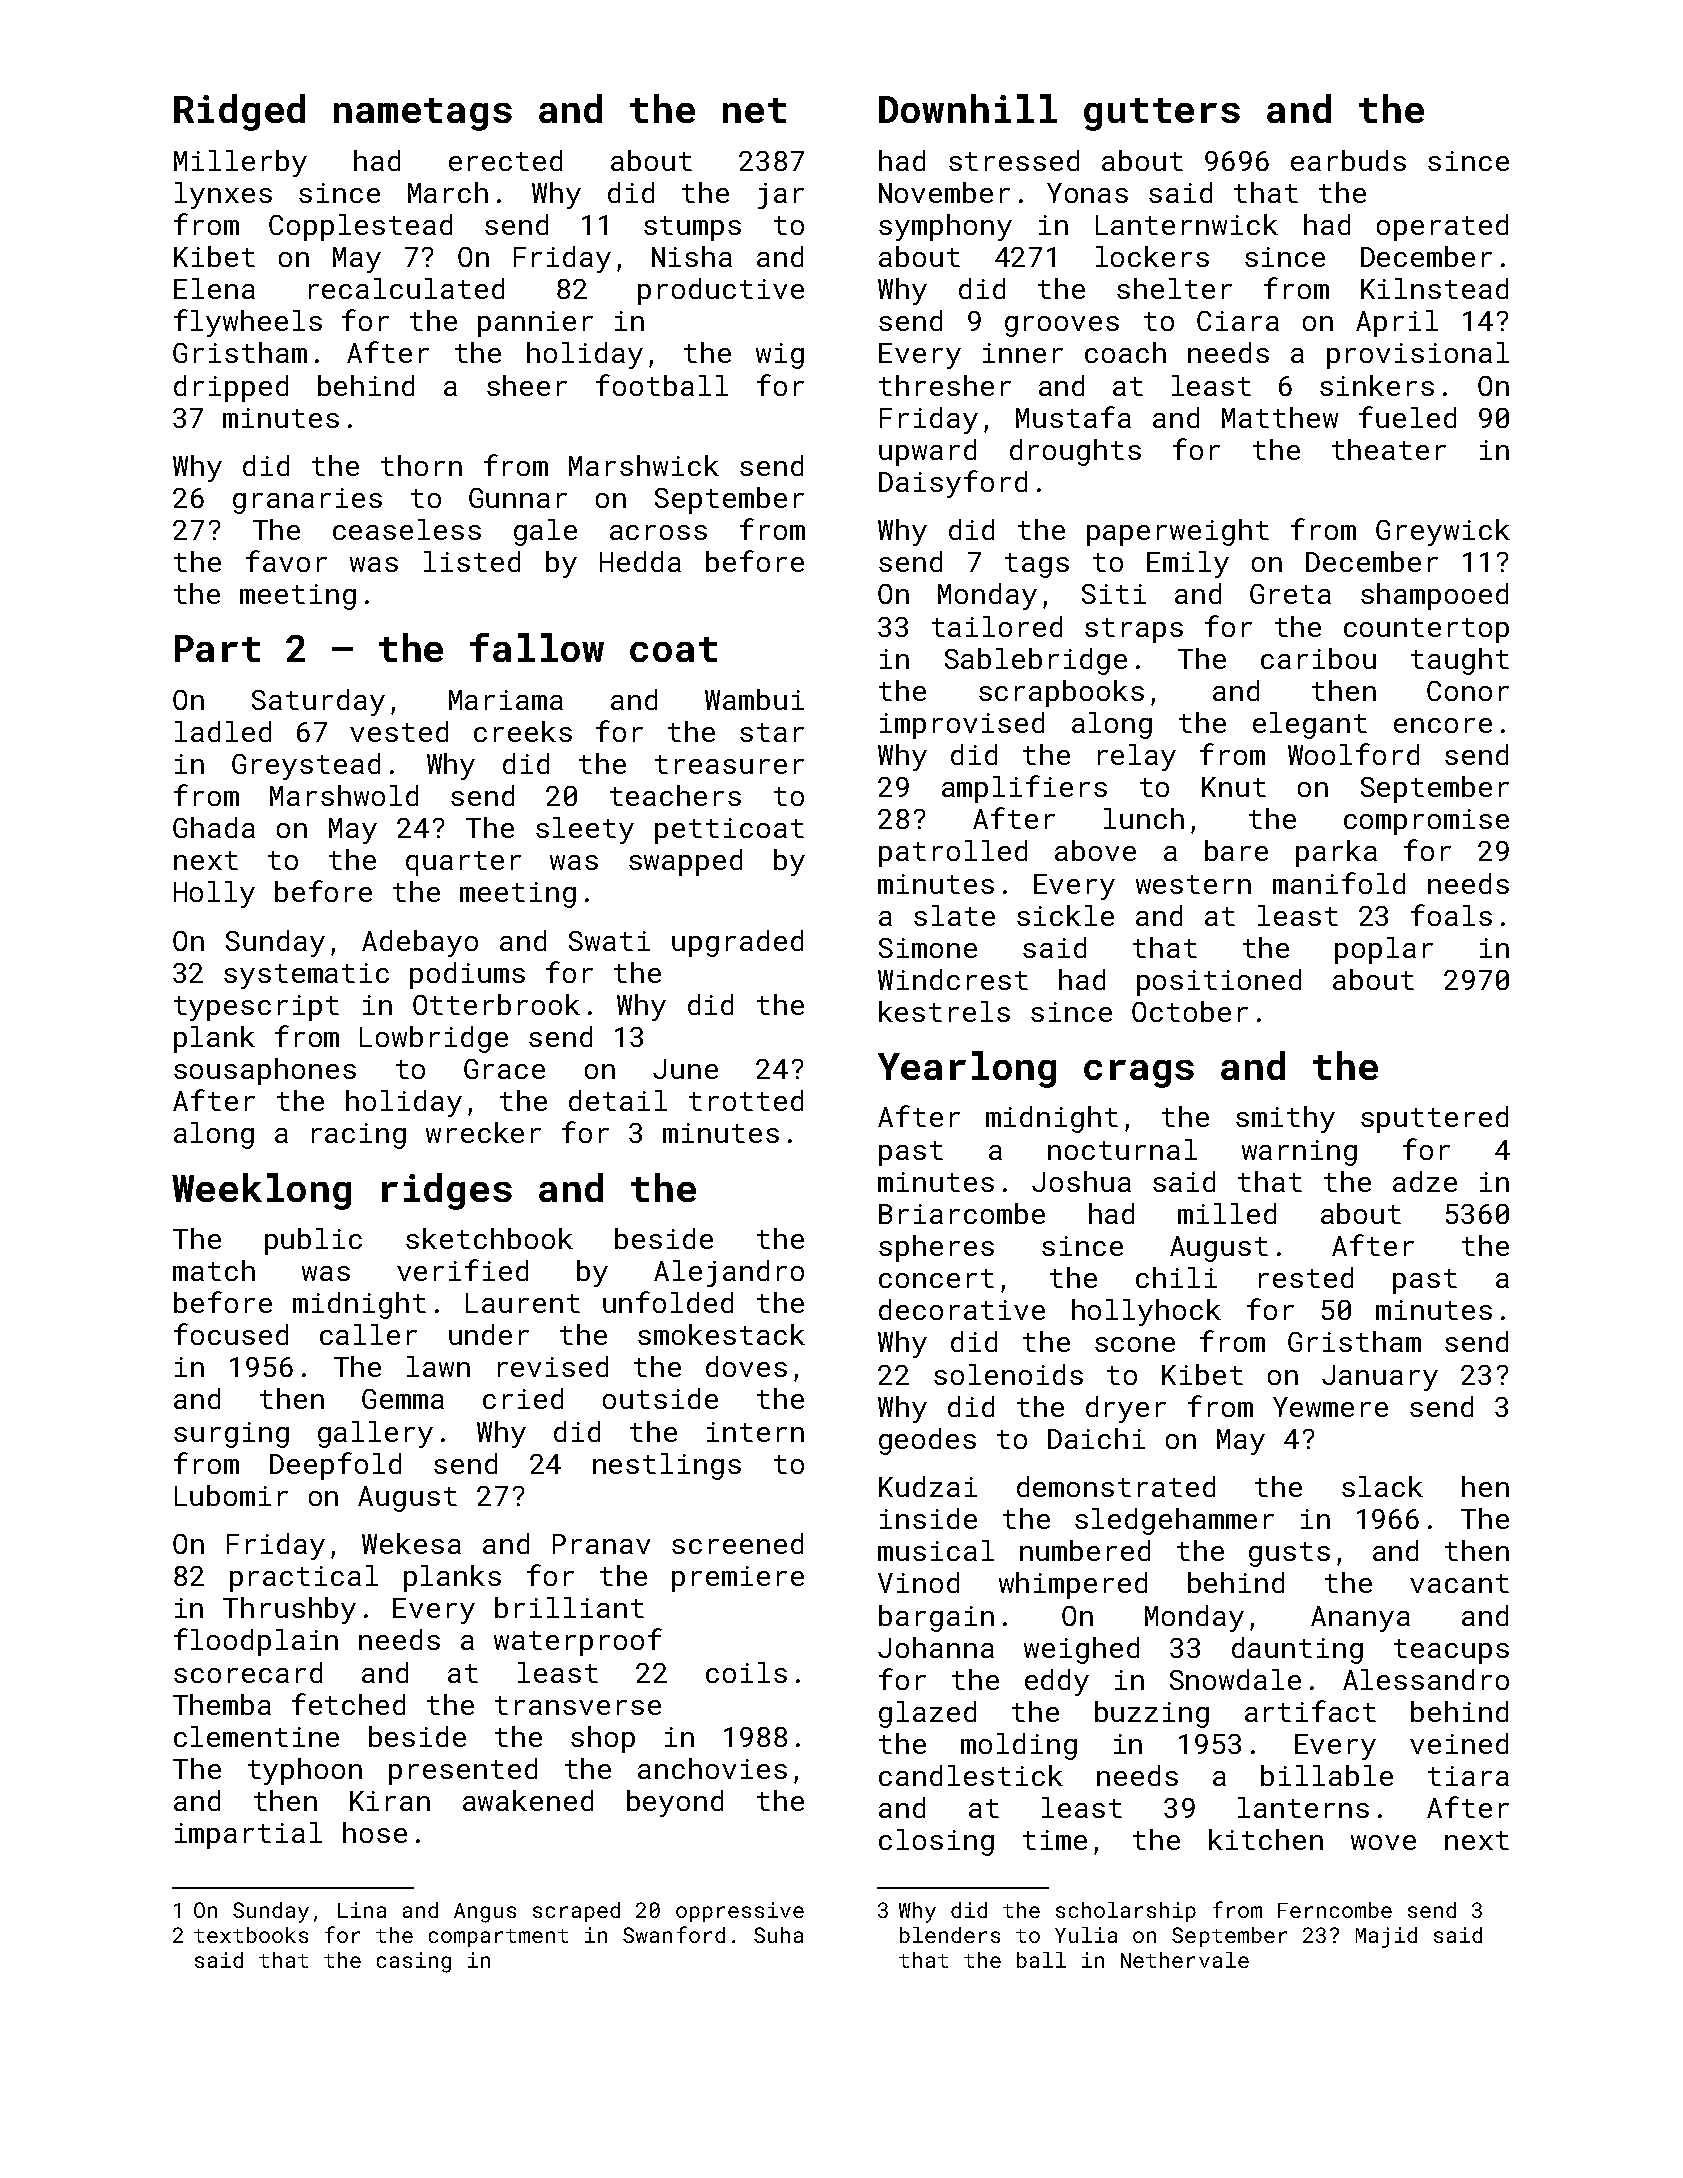  I want to click on Weeklong, so click(261, 1191).
